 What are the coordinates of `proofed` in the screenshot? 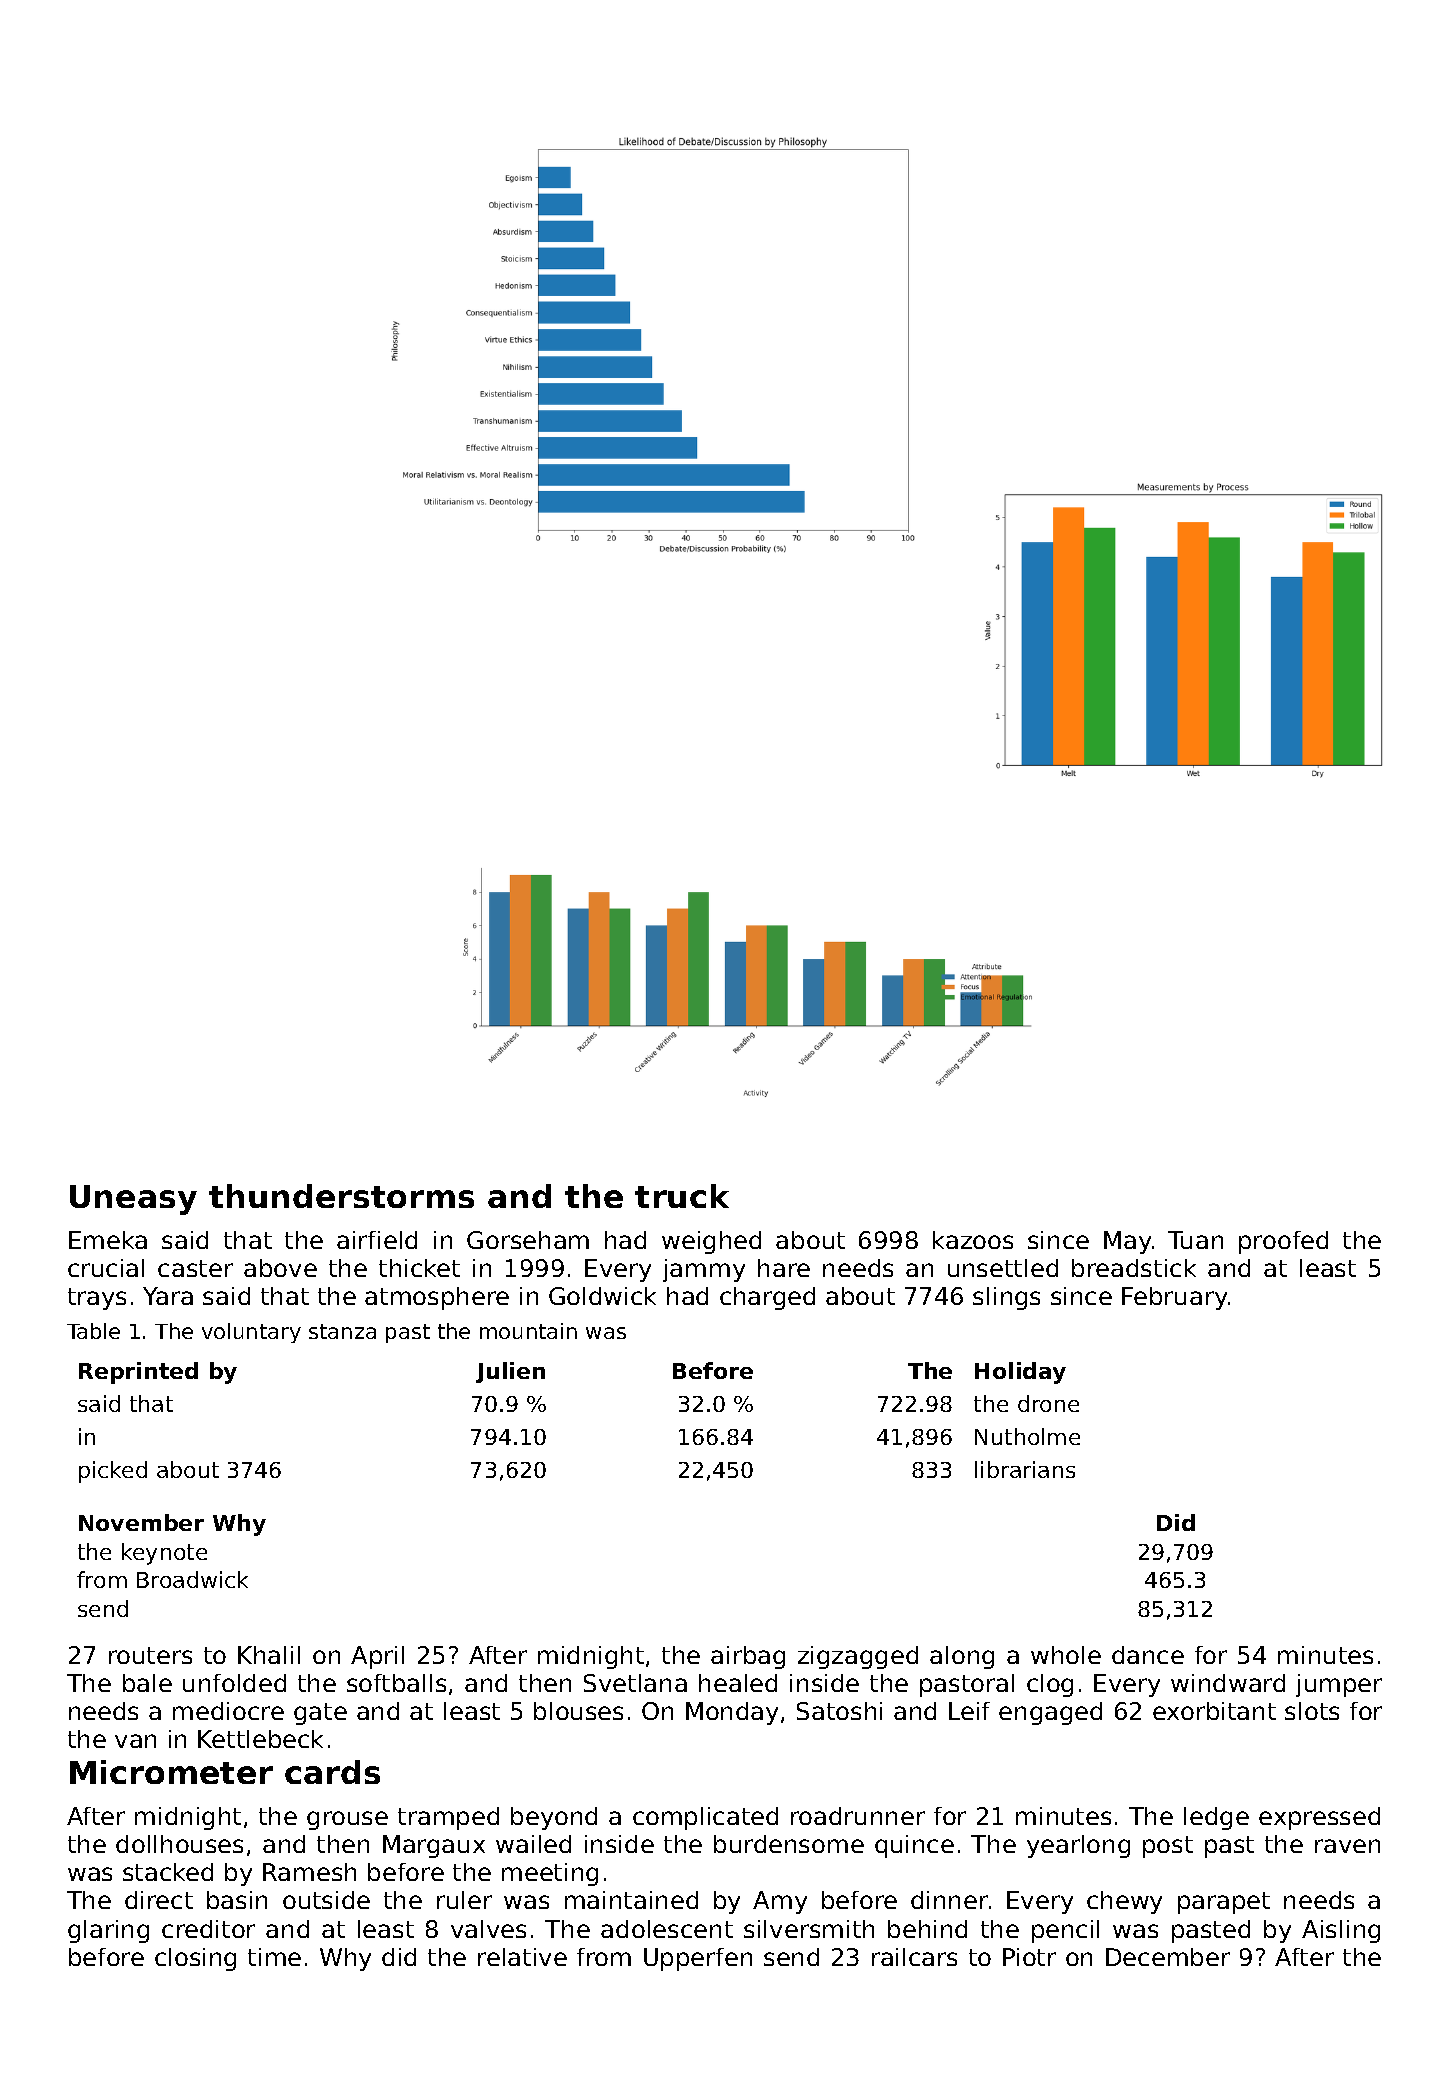 It's located at (1283, 1242).
